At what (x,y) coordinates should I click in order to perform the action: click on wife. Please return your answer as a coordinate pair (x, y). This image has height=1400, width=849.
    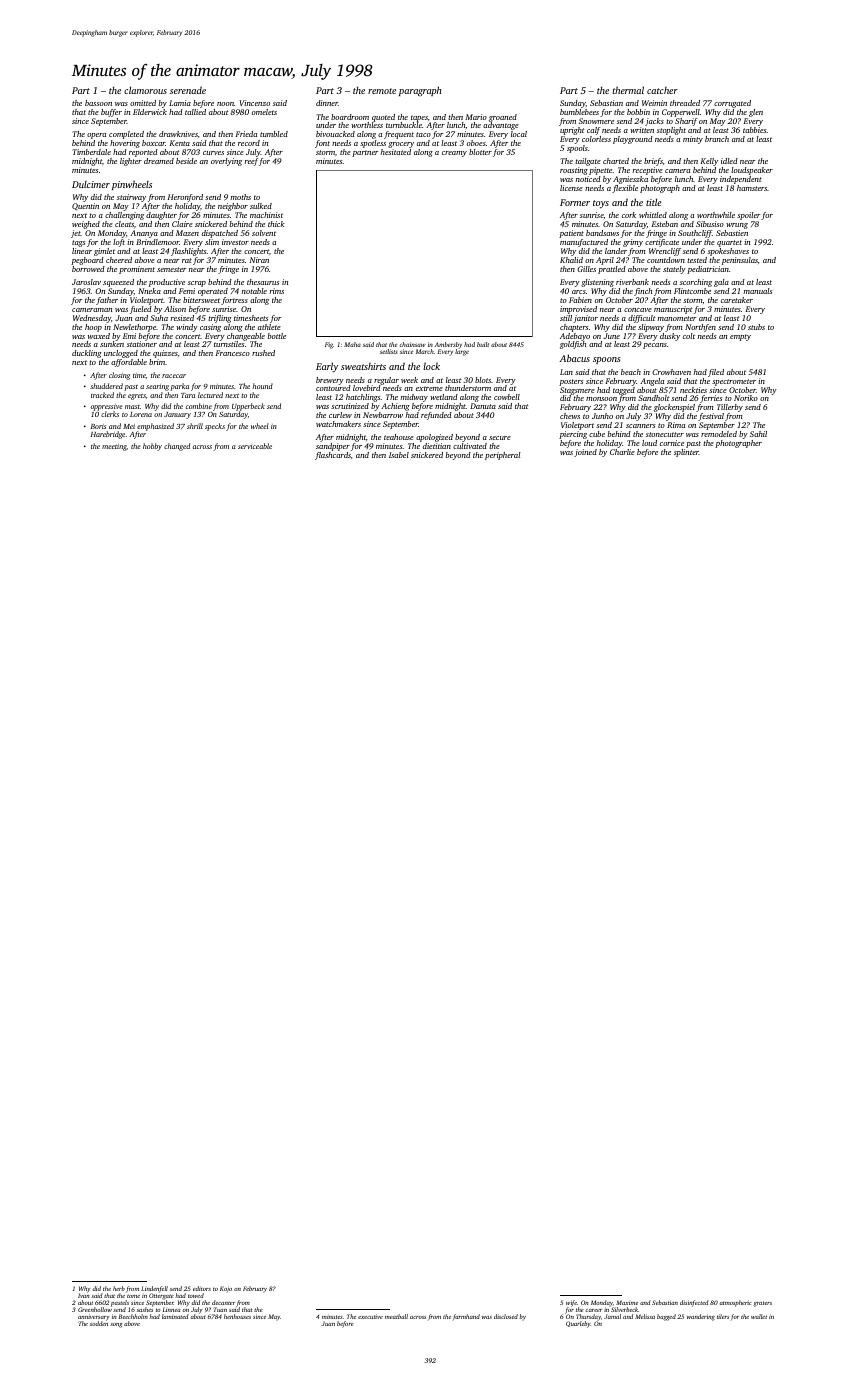
    Looking at the image, I should click on (571, 1303).
